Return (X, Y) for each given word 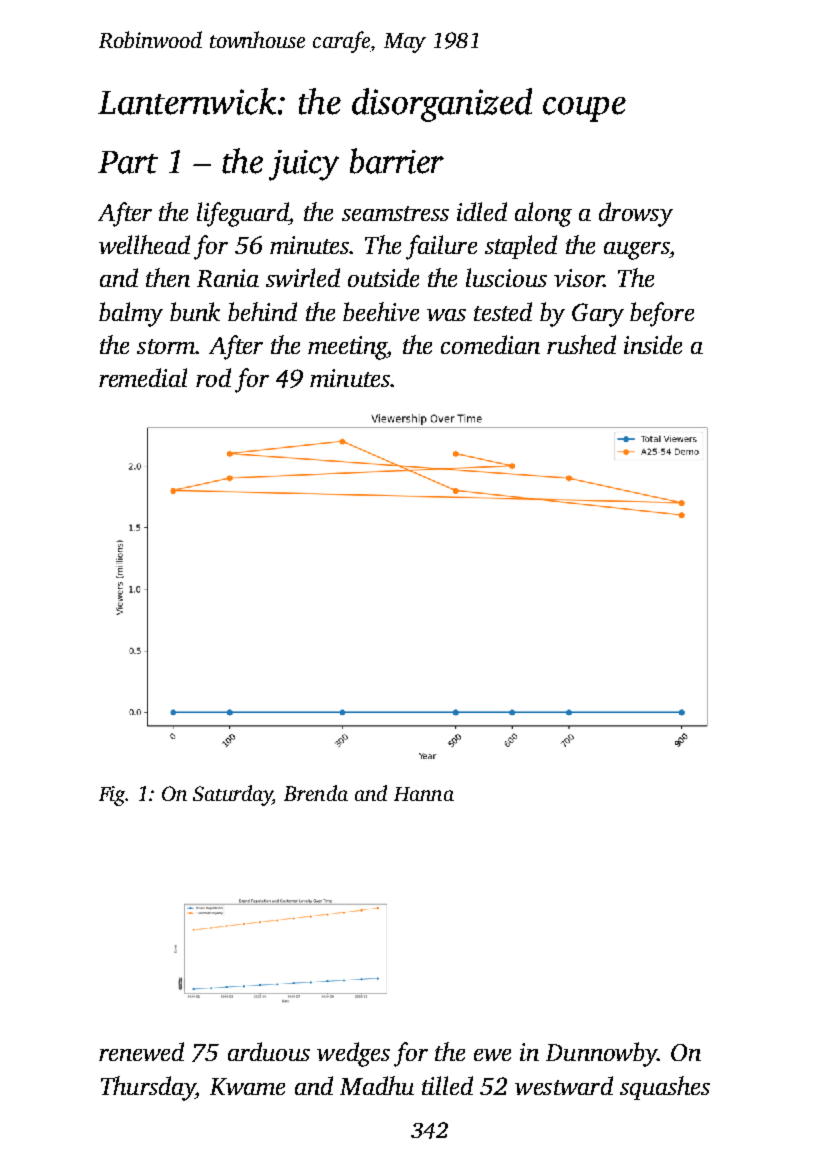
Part (128, 162)
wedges (353, 1054)
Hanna (424, 794)
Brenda (316, 793)
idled (482, 211)
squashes (665, 1088)
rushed (581, 344)
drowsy (636, 214)
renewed (141, 1051)
